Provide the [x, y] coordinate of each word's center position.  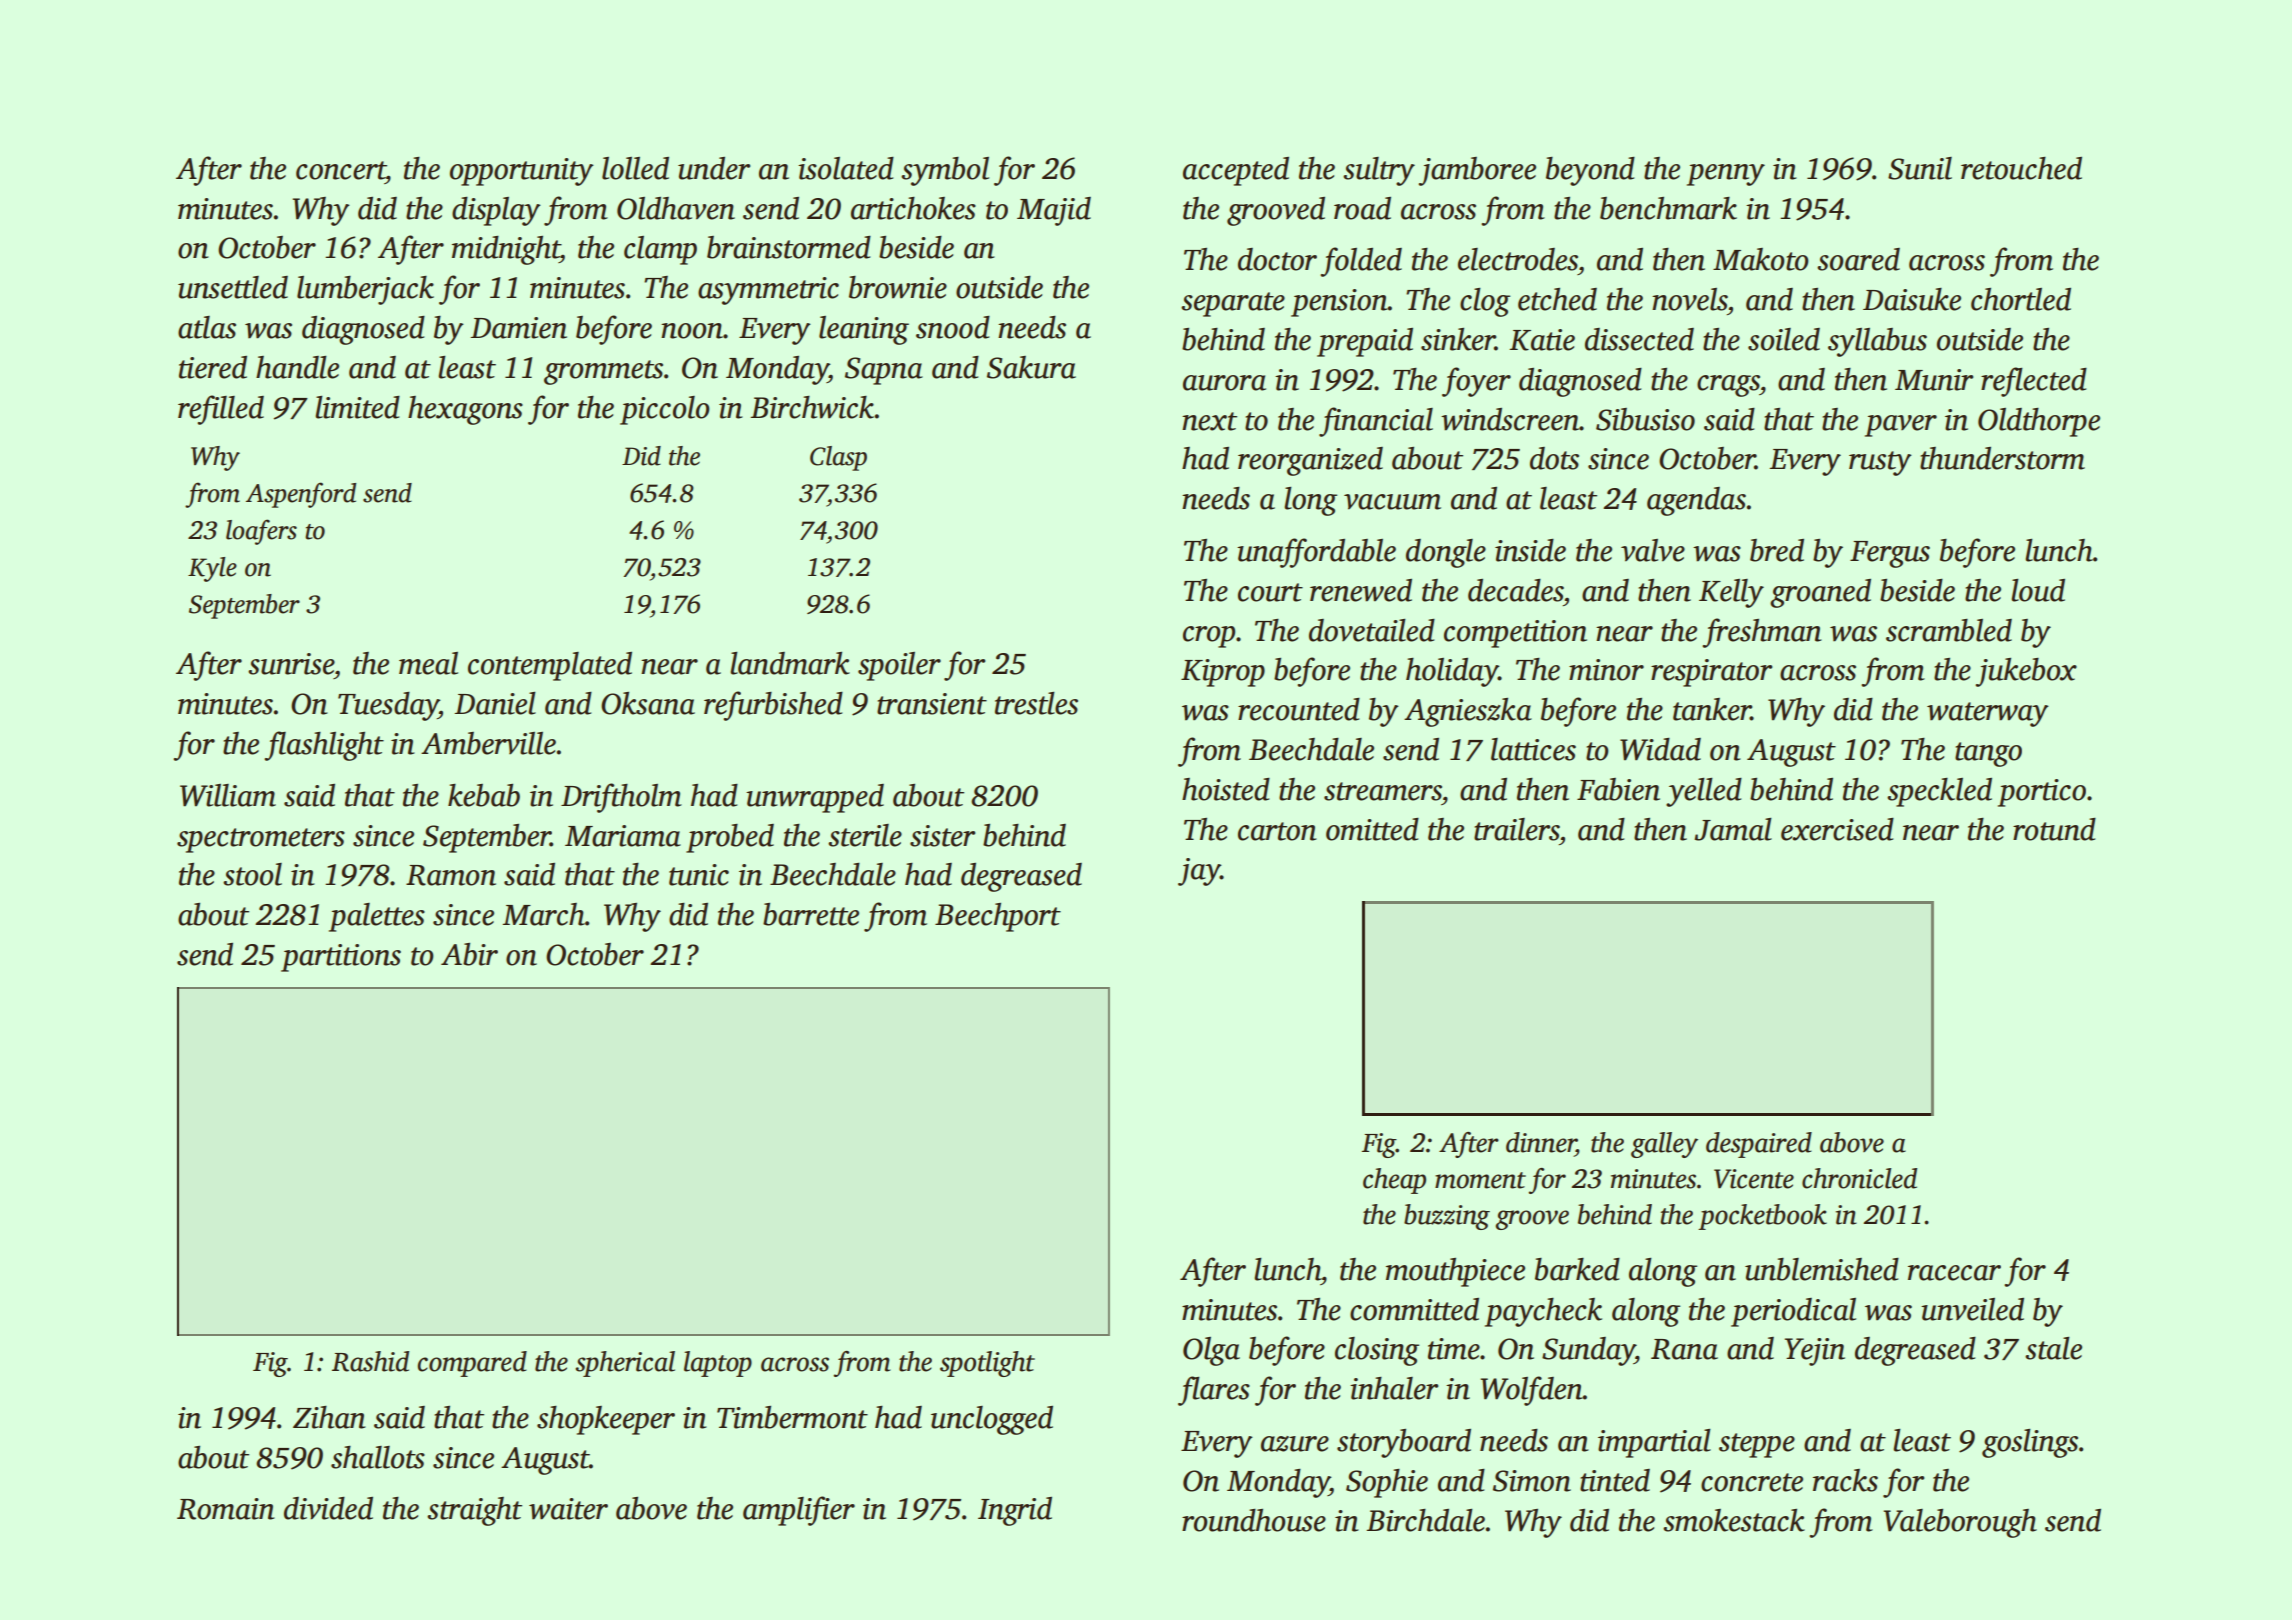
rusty [1880, 463]
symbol [945, 171]
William [228, 795]
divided [328, 1508]
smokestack [1734, 1520]
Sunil [1920, 168]
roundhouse [1254, 1520]
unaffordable [1316, 553]
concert [341, 170]
